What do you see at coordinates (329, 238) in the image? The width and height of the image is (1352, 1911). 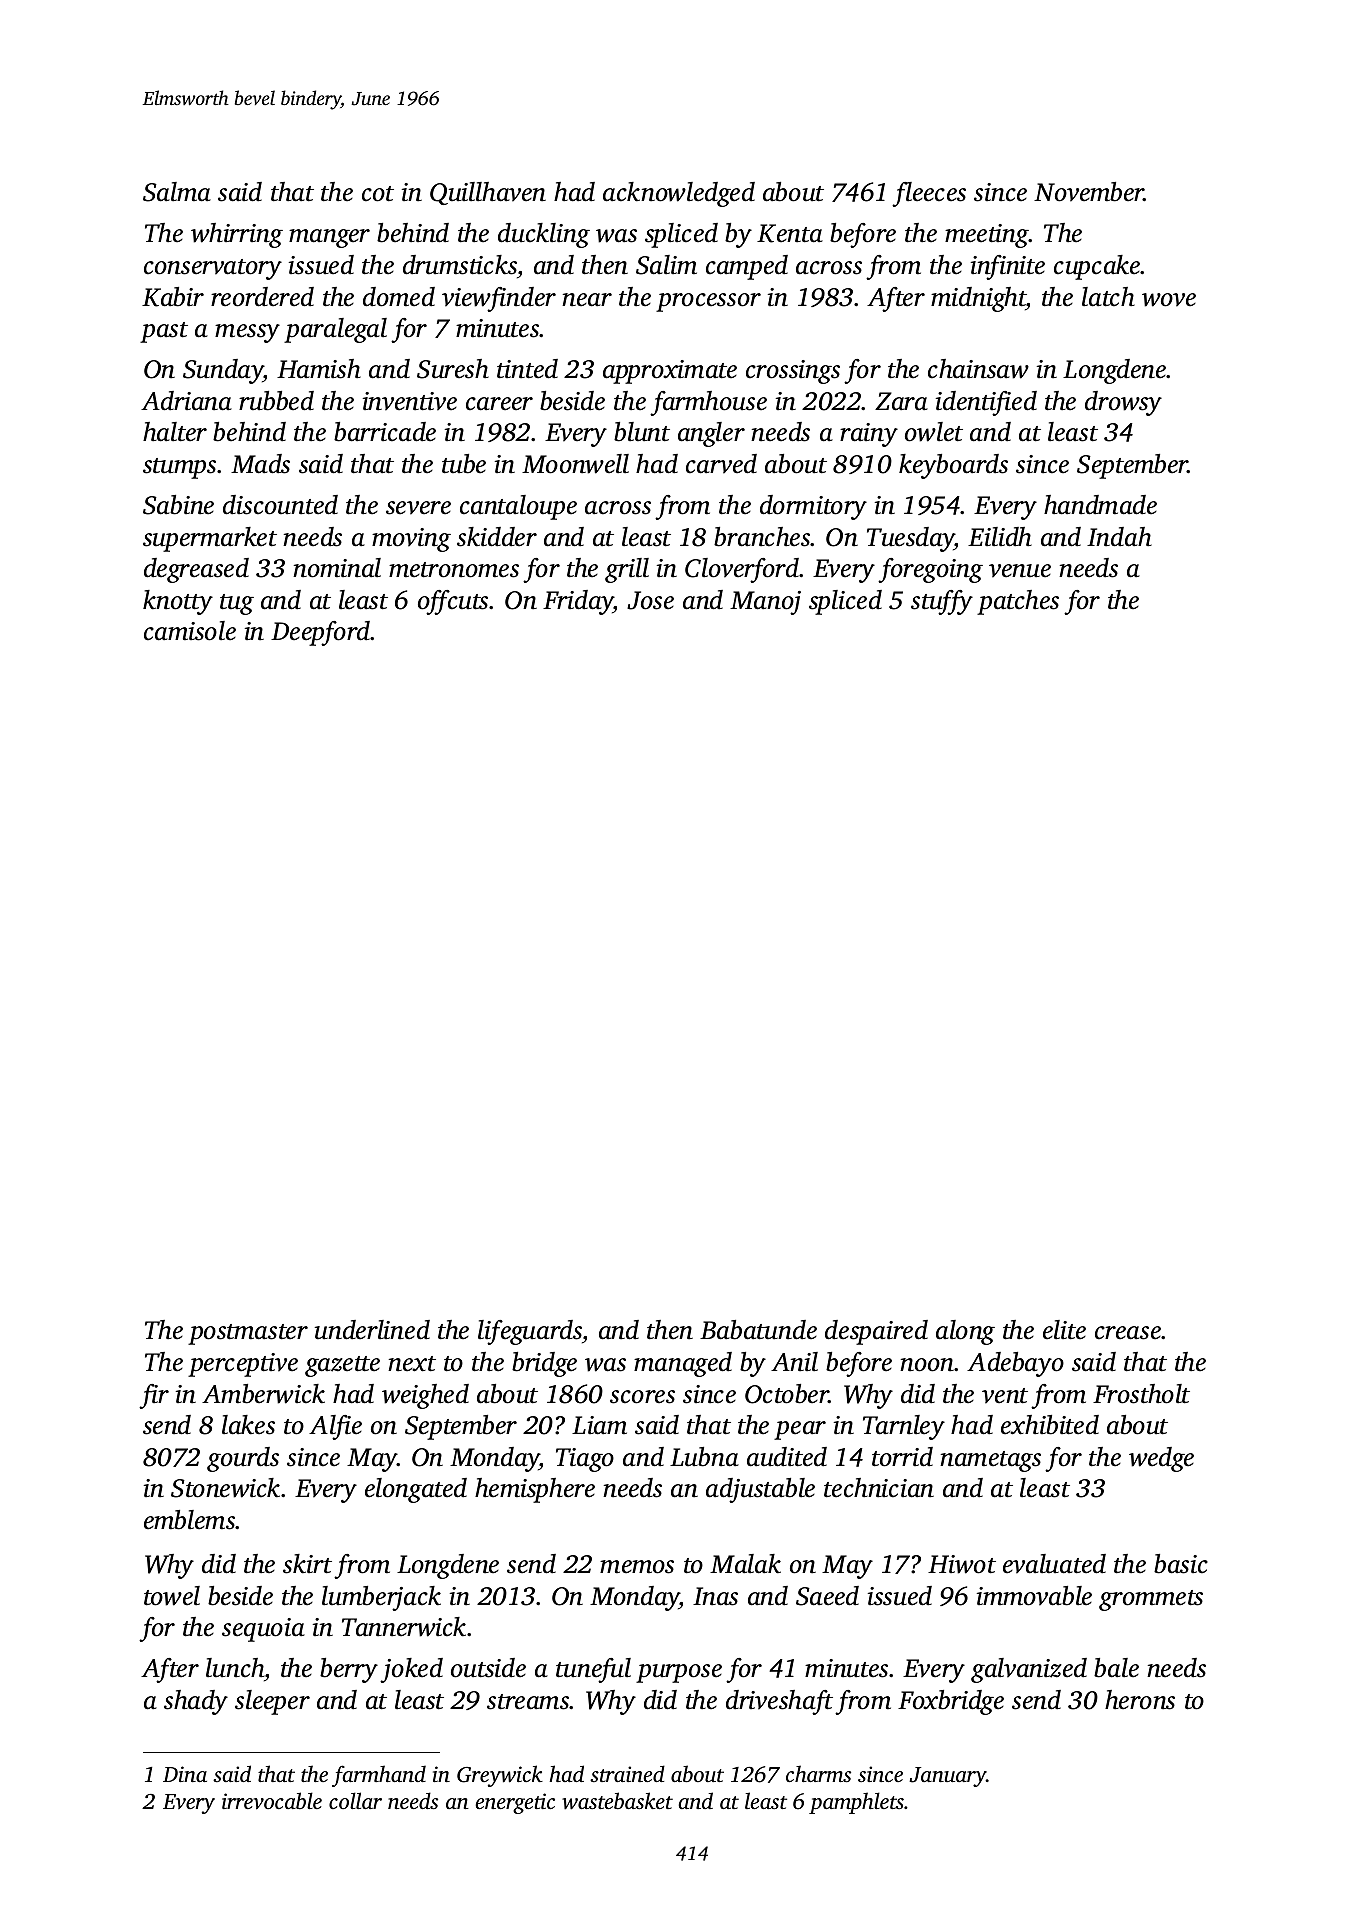 I see `manger` at bounding box center [329, 238].
